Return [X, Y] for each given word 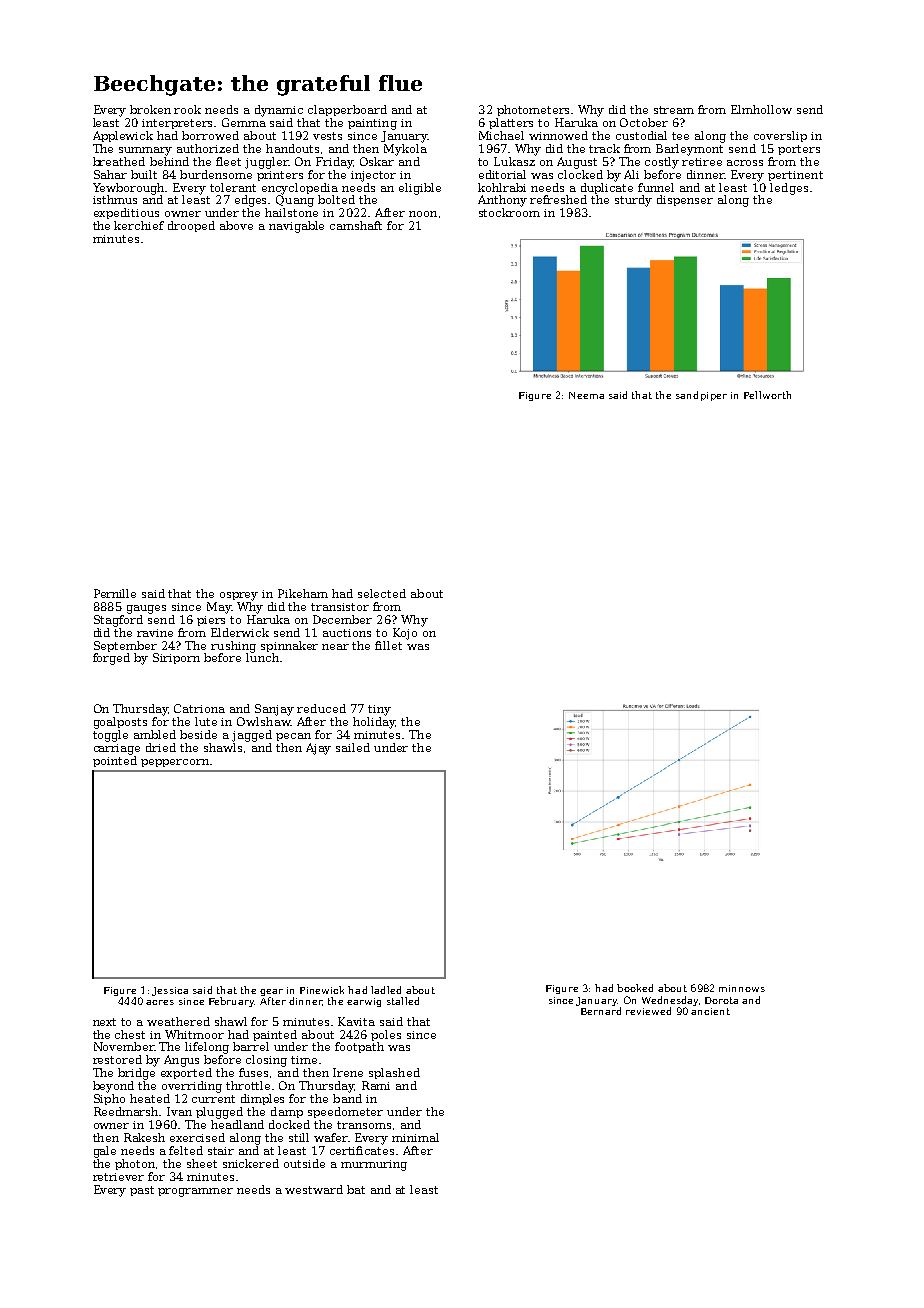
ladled [386, 990]
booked [635, 988]
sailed [353, 747]
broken [150, 109]
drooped [191, 226]
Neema [586, 395]
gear [271, 992]
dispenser [685, 200]
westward [314, 1189]
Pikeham [303, 593]
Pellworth [767, 395]
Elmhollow [761, 109]
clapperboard [347, 110]
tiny [379, 710]
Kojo [405, 634]
